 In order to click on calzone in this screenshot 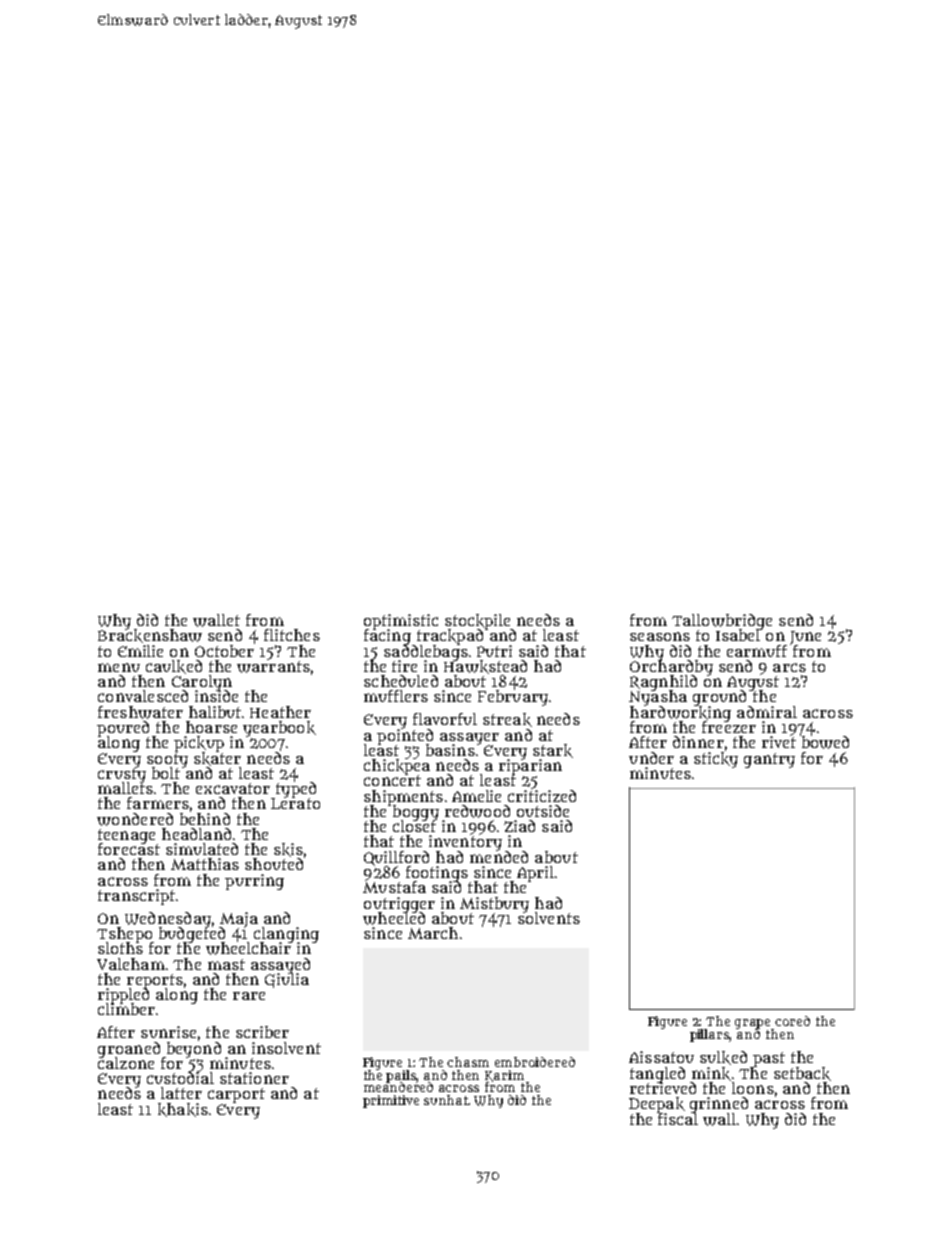, I will do `click(126, 1063)`.
